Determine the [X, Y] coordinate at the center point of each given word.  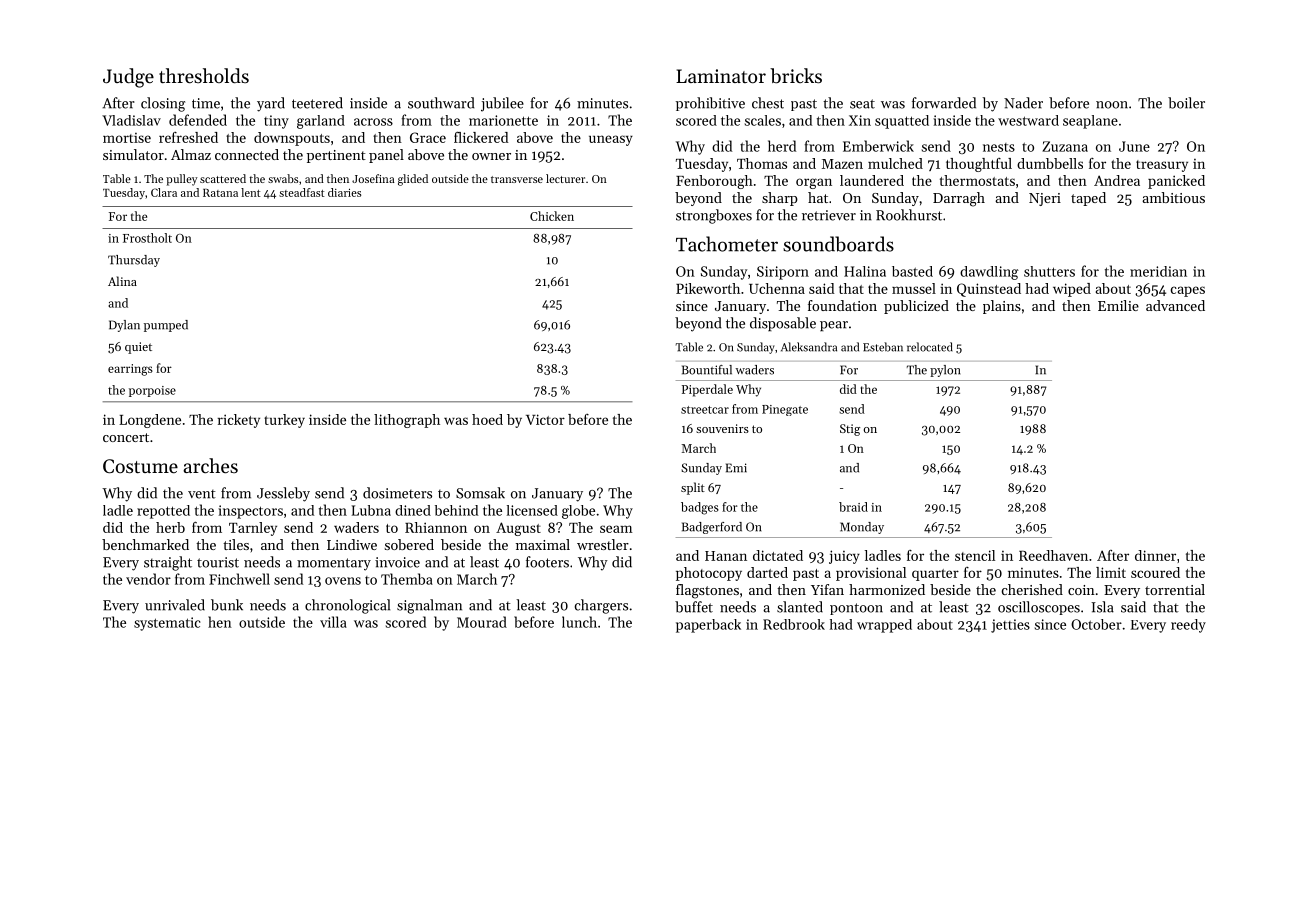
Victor [545, 419]
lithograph [407, 421]
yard [271, 104]
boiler [1186, 103]
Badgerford [712, 528]
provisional [871, 574]
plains [1002, 307]
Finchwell [239, 579]
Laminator [721, 76]
